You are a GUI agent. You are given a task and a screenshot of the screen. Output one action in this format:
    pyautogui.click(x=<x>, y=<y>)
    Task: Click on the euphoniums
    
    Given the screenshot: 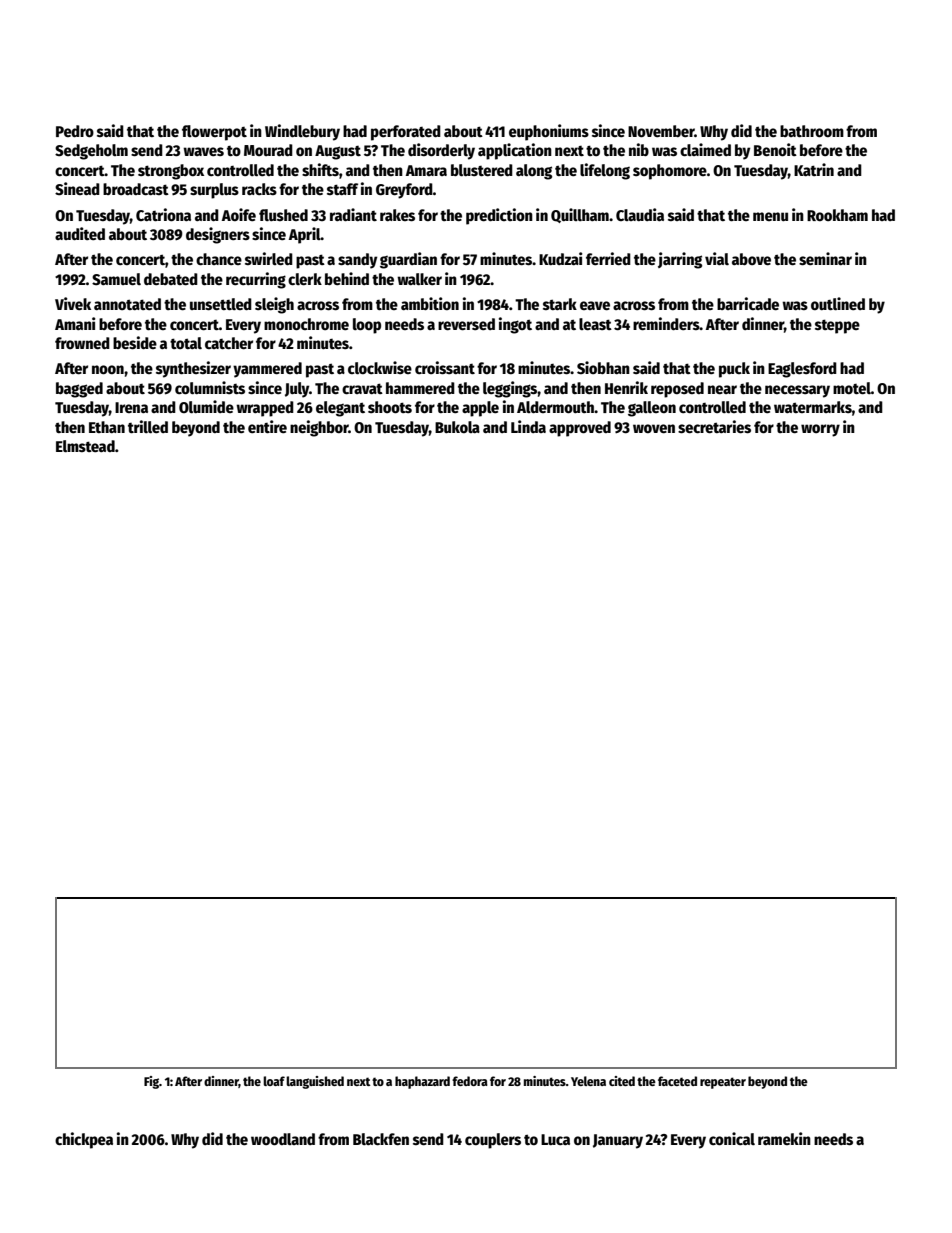 What is the action you would take?
    pyautogui.click(x=549, y=132)
